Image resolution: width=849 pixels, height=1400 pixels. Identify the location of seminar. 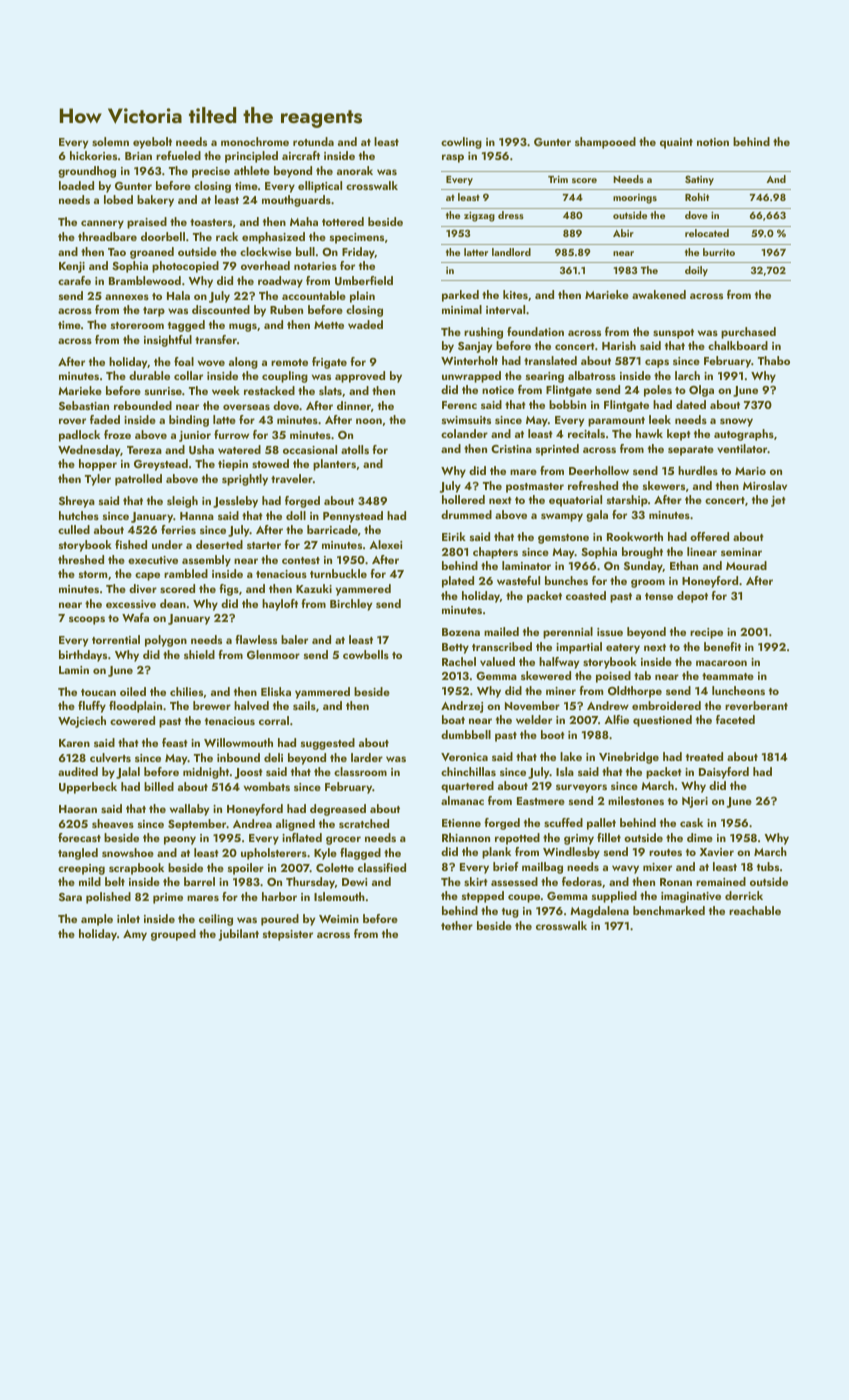
(741, 552).
